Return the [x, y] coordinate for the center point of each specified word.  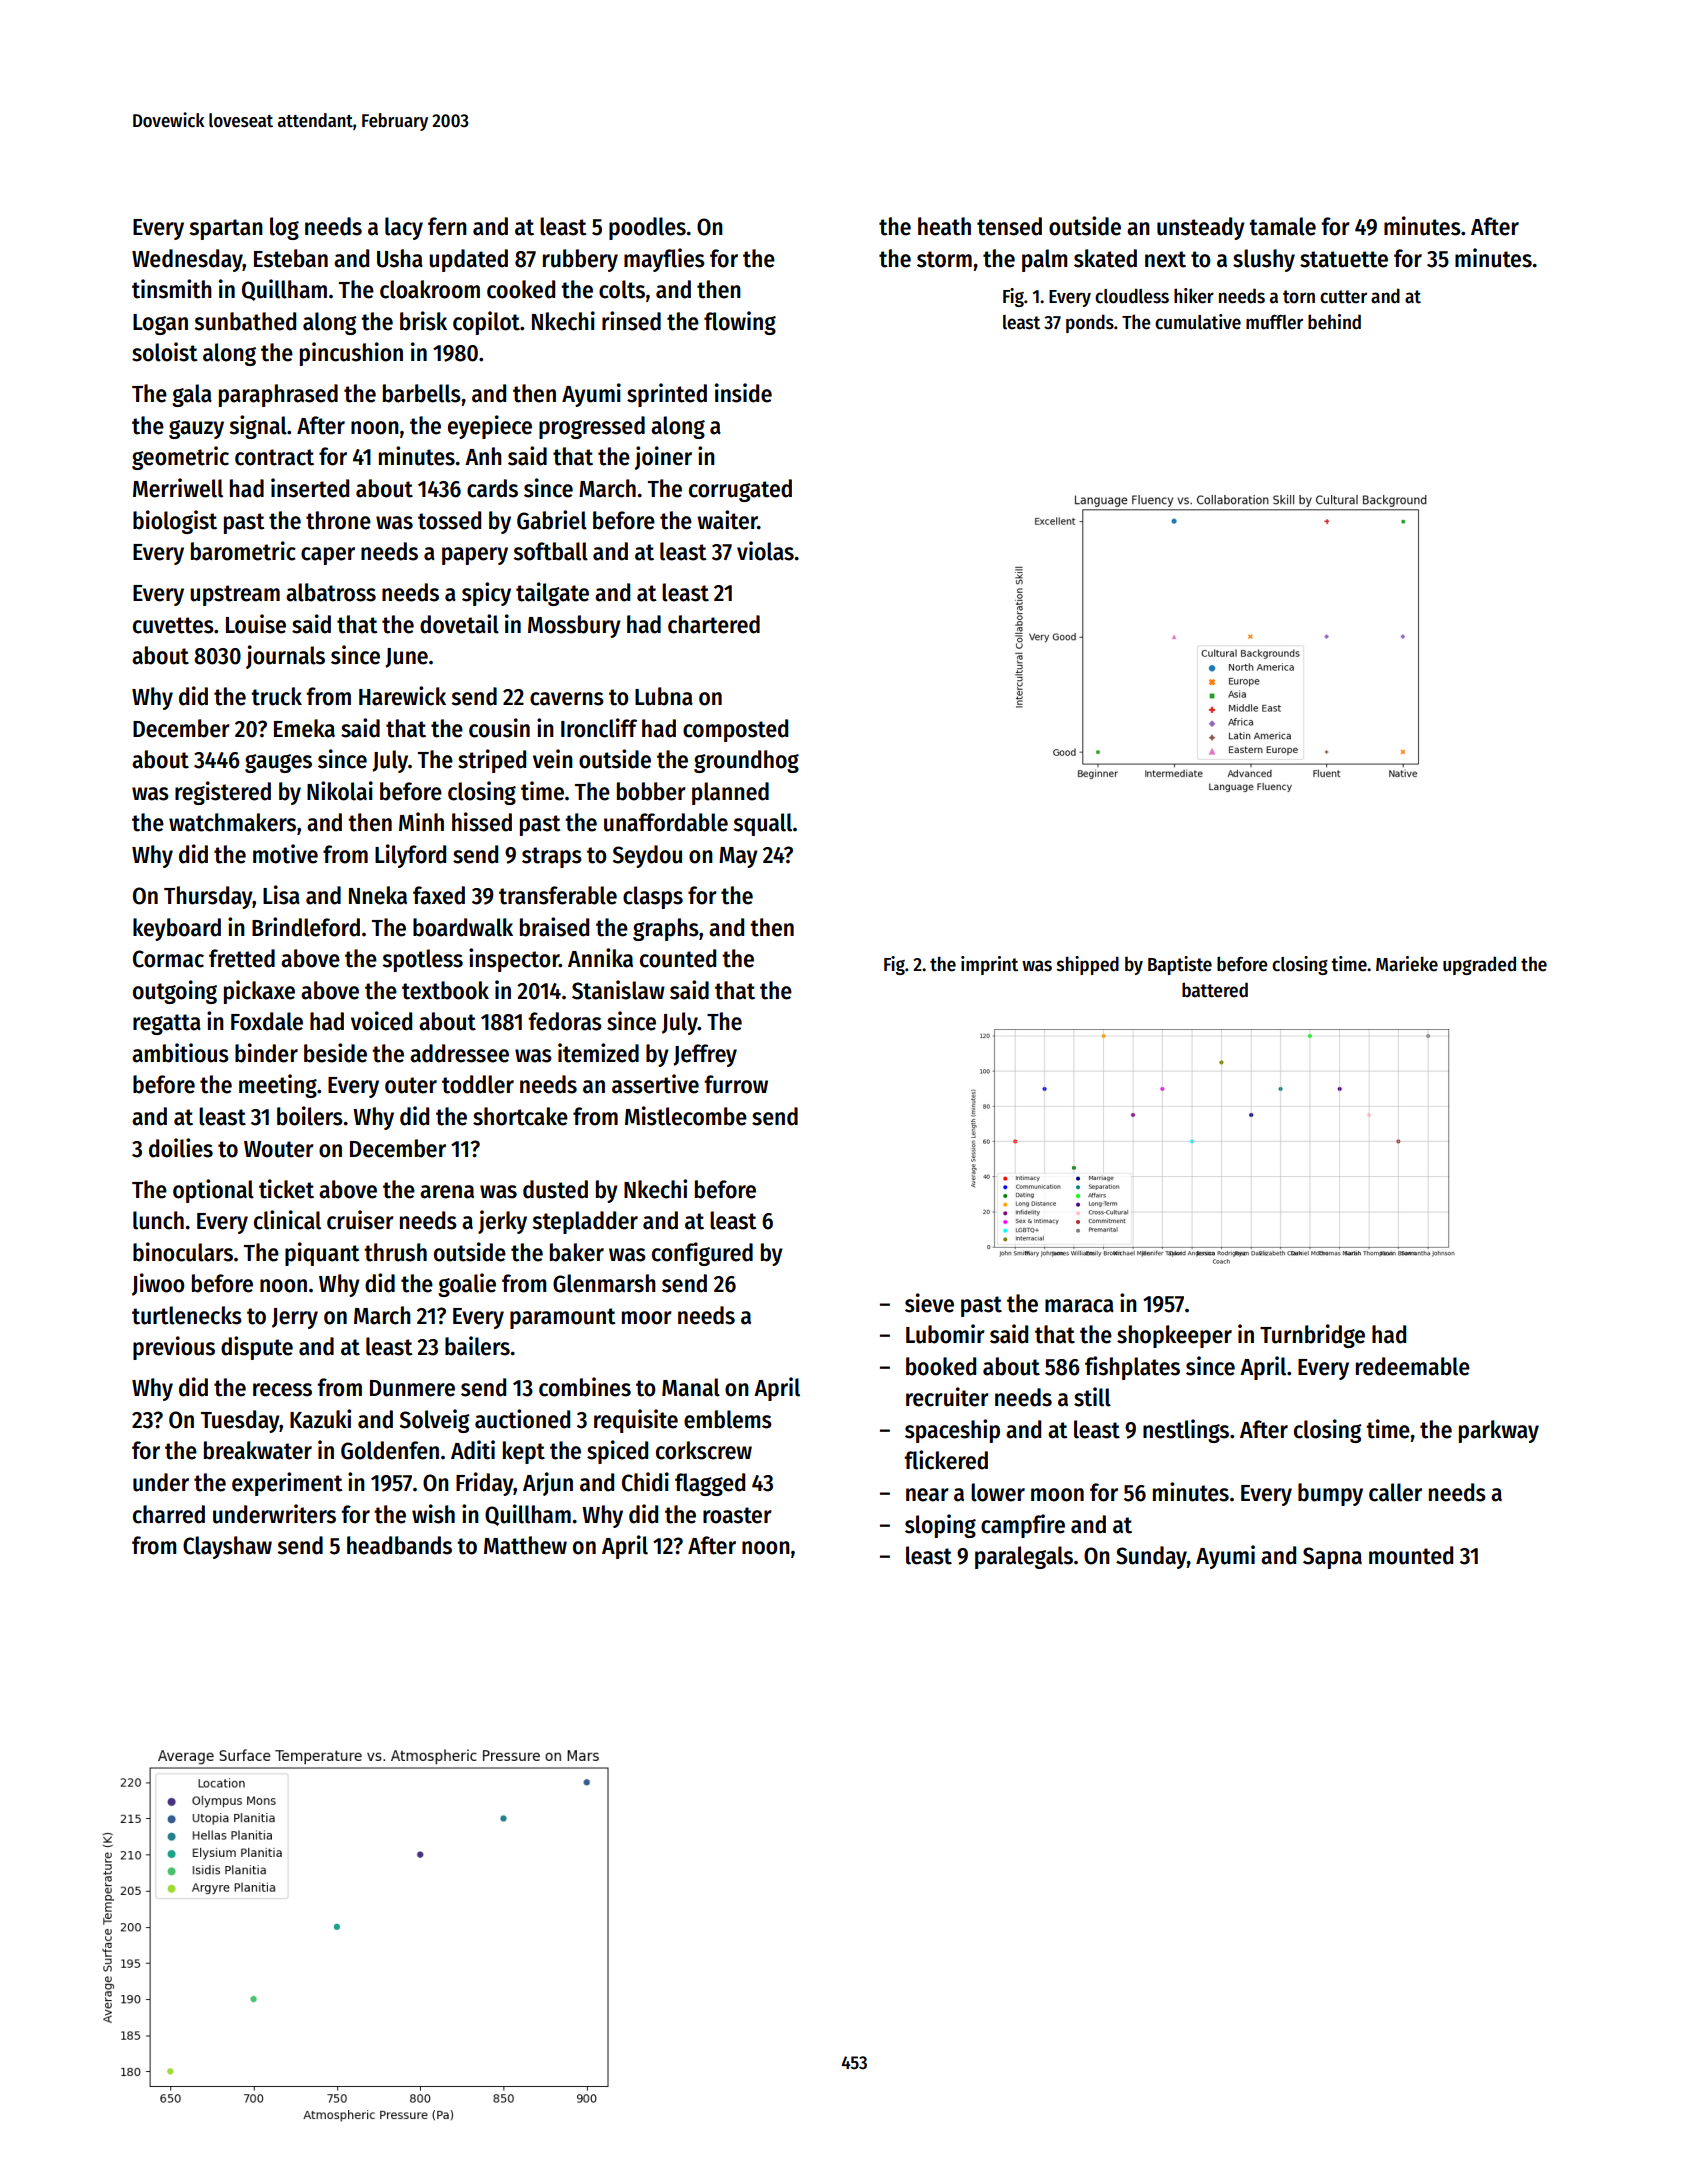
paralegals [1024, 1557]
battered [1215, 990]
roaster [737, 1515]
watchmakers [232, 822]
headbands [399, 1545]
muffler [1274, 322]
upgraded [1479, 965]
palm [1044, 260]
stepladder [585, 1222]
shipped [1088, 965]
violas [765, 551]
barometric [243, 551]
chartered [714, 624]
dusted [555, 1189]
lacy [404, 228]
